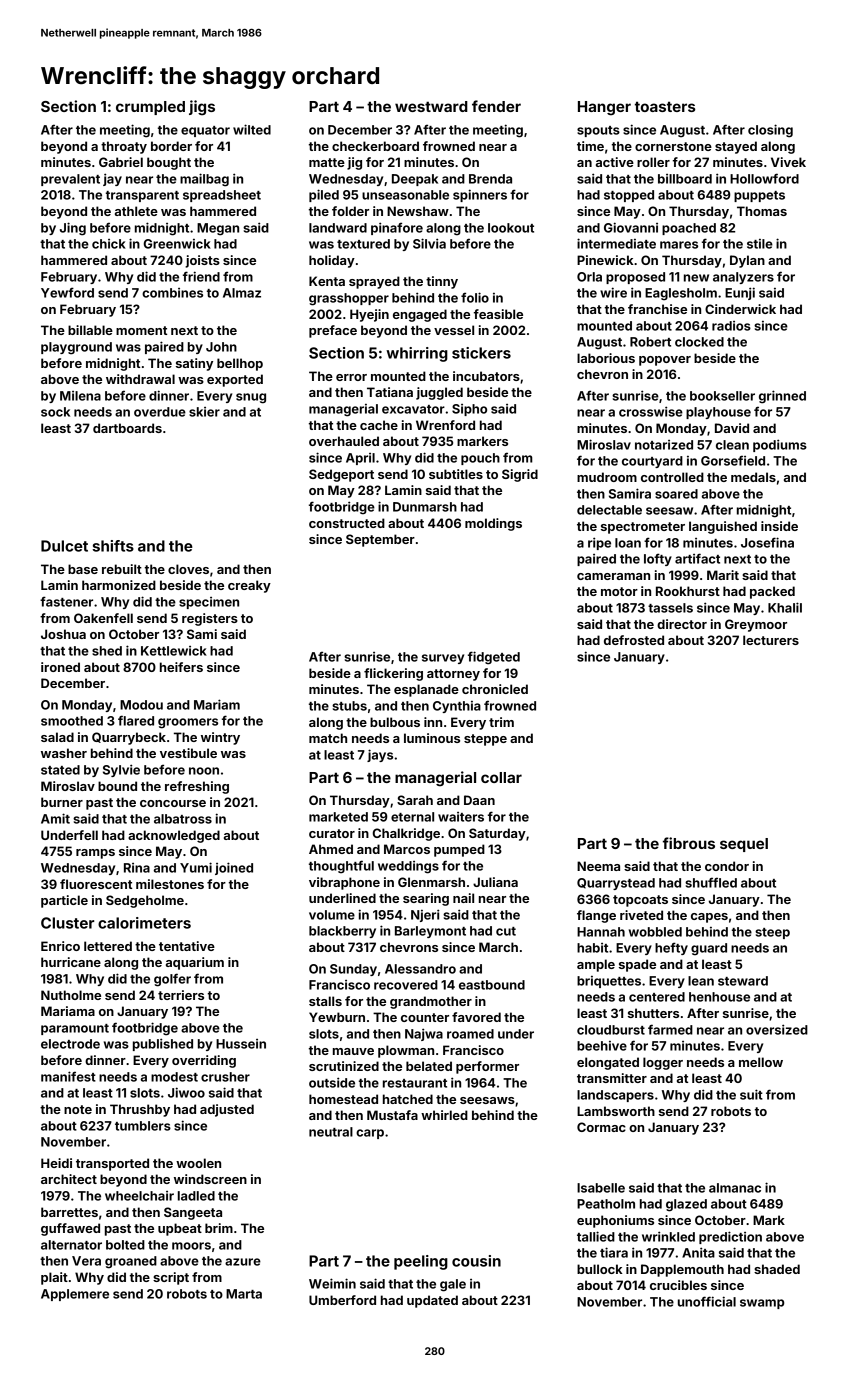 The height and width of the screenshot is (1400, 849). What do you see at coordinates (736, 147) in the screenshot?
I see `stayed` at bounding box center [736, 147].
